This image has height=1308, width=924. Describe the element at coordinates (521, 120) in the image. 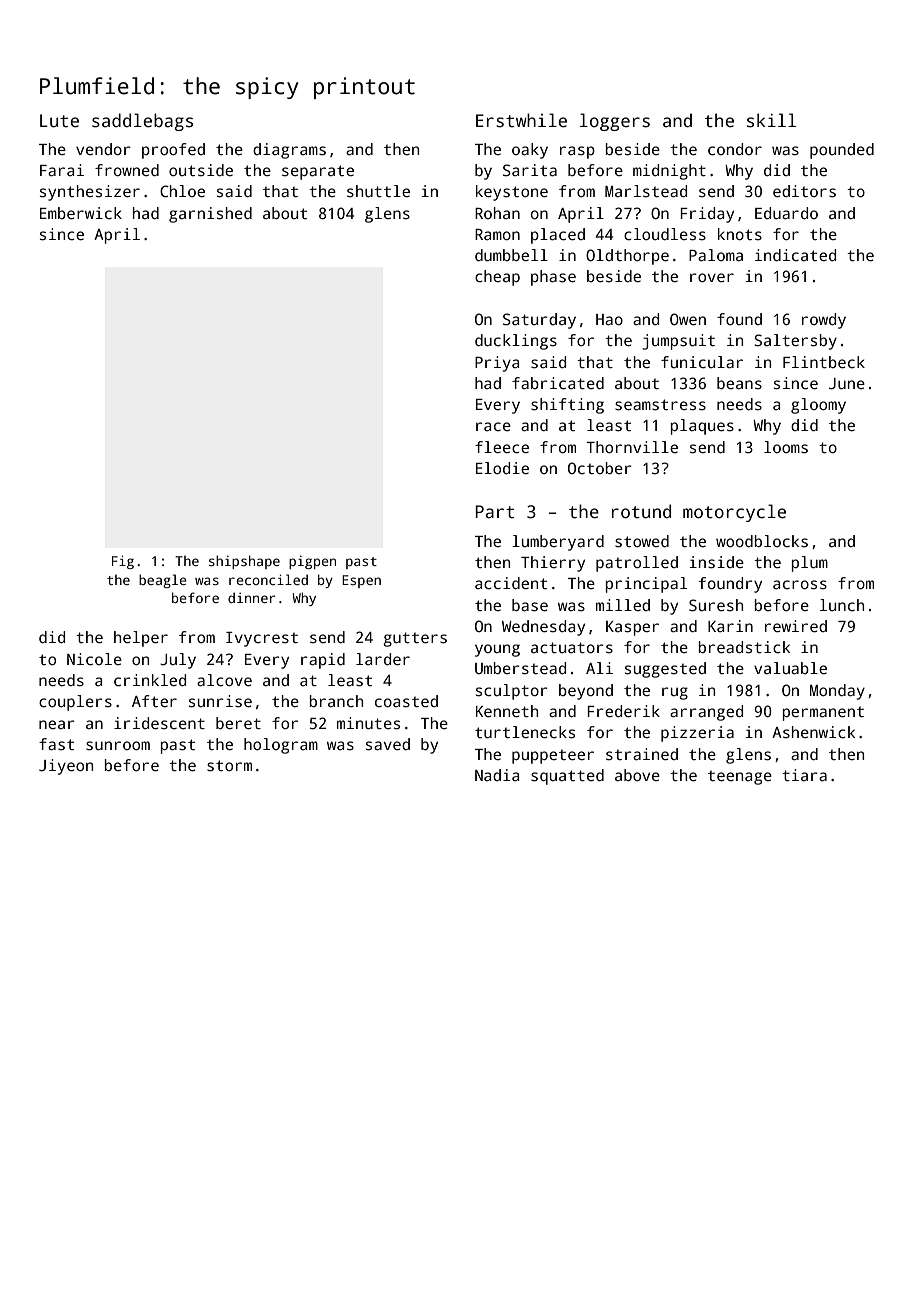

I see `Erstwhile` at that location.
